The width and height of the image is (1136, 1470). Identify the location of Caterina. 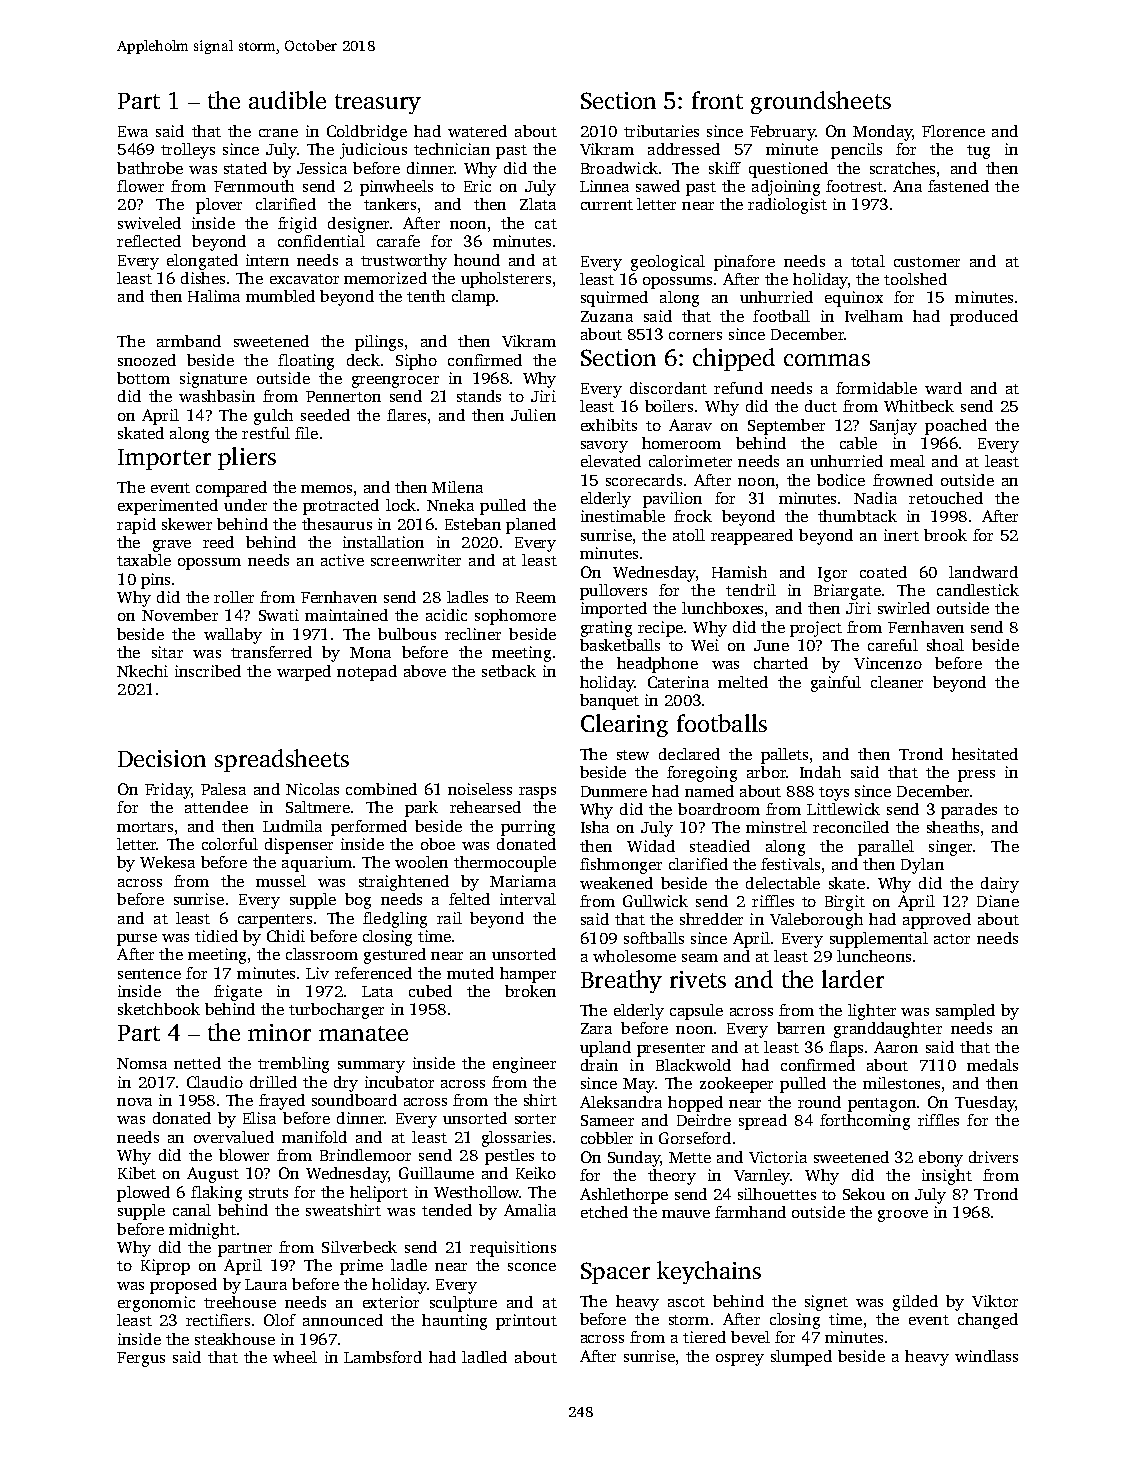
(678, 682).
